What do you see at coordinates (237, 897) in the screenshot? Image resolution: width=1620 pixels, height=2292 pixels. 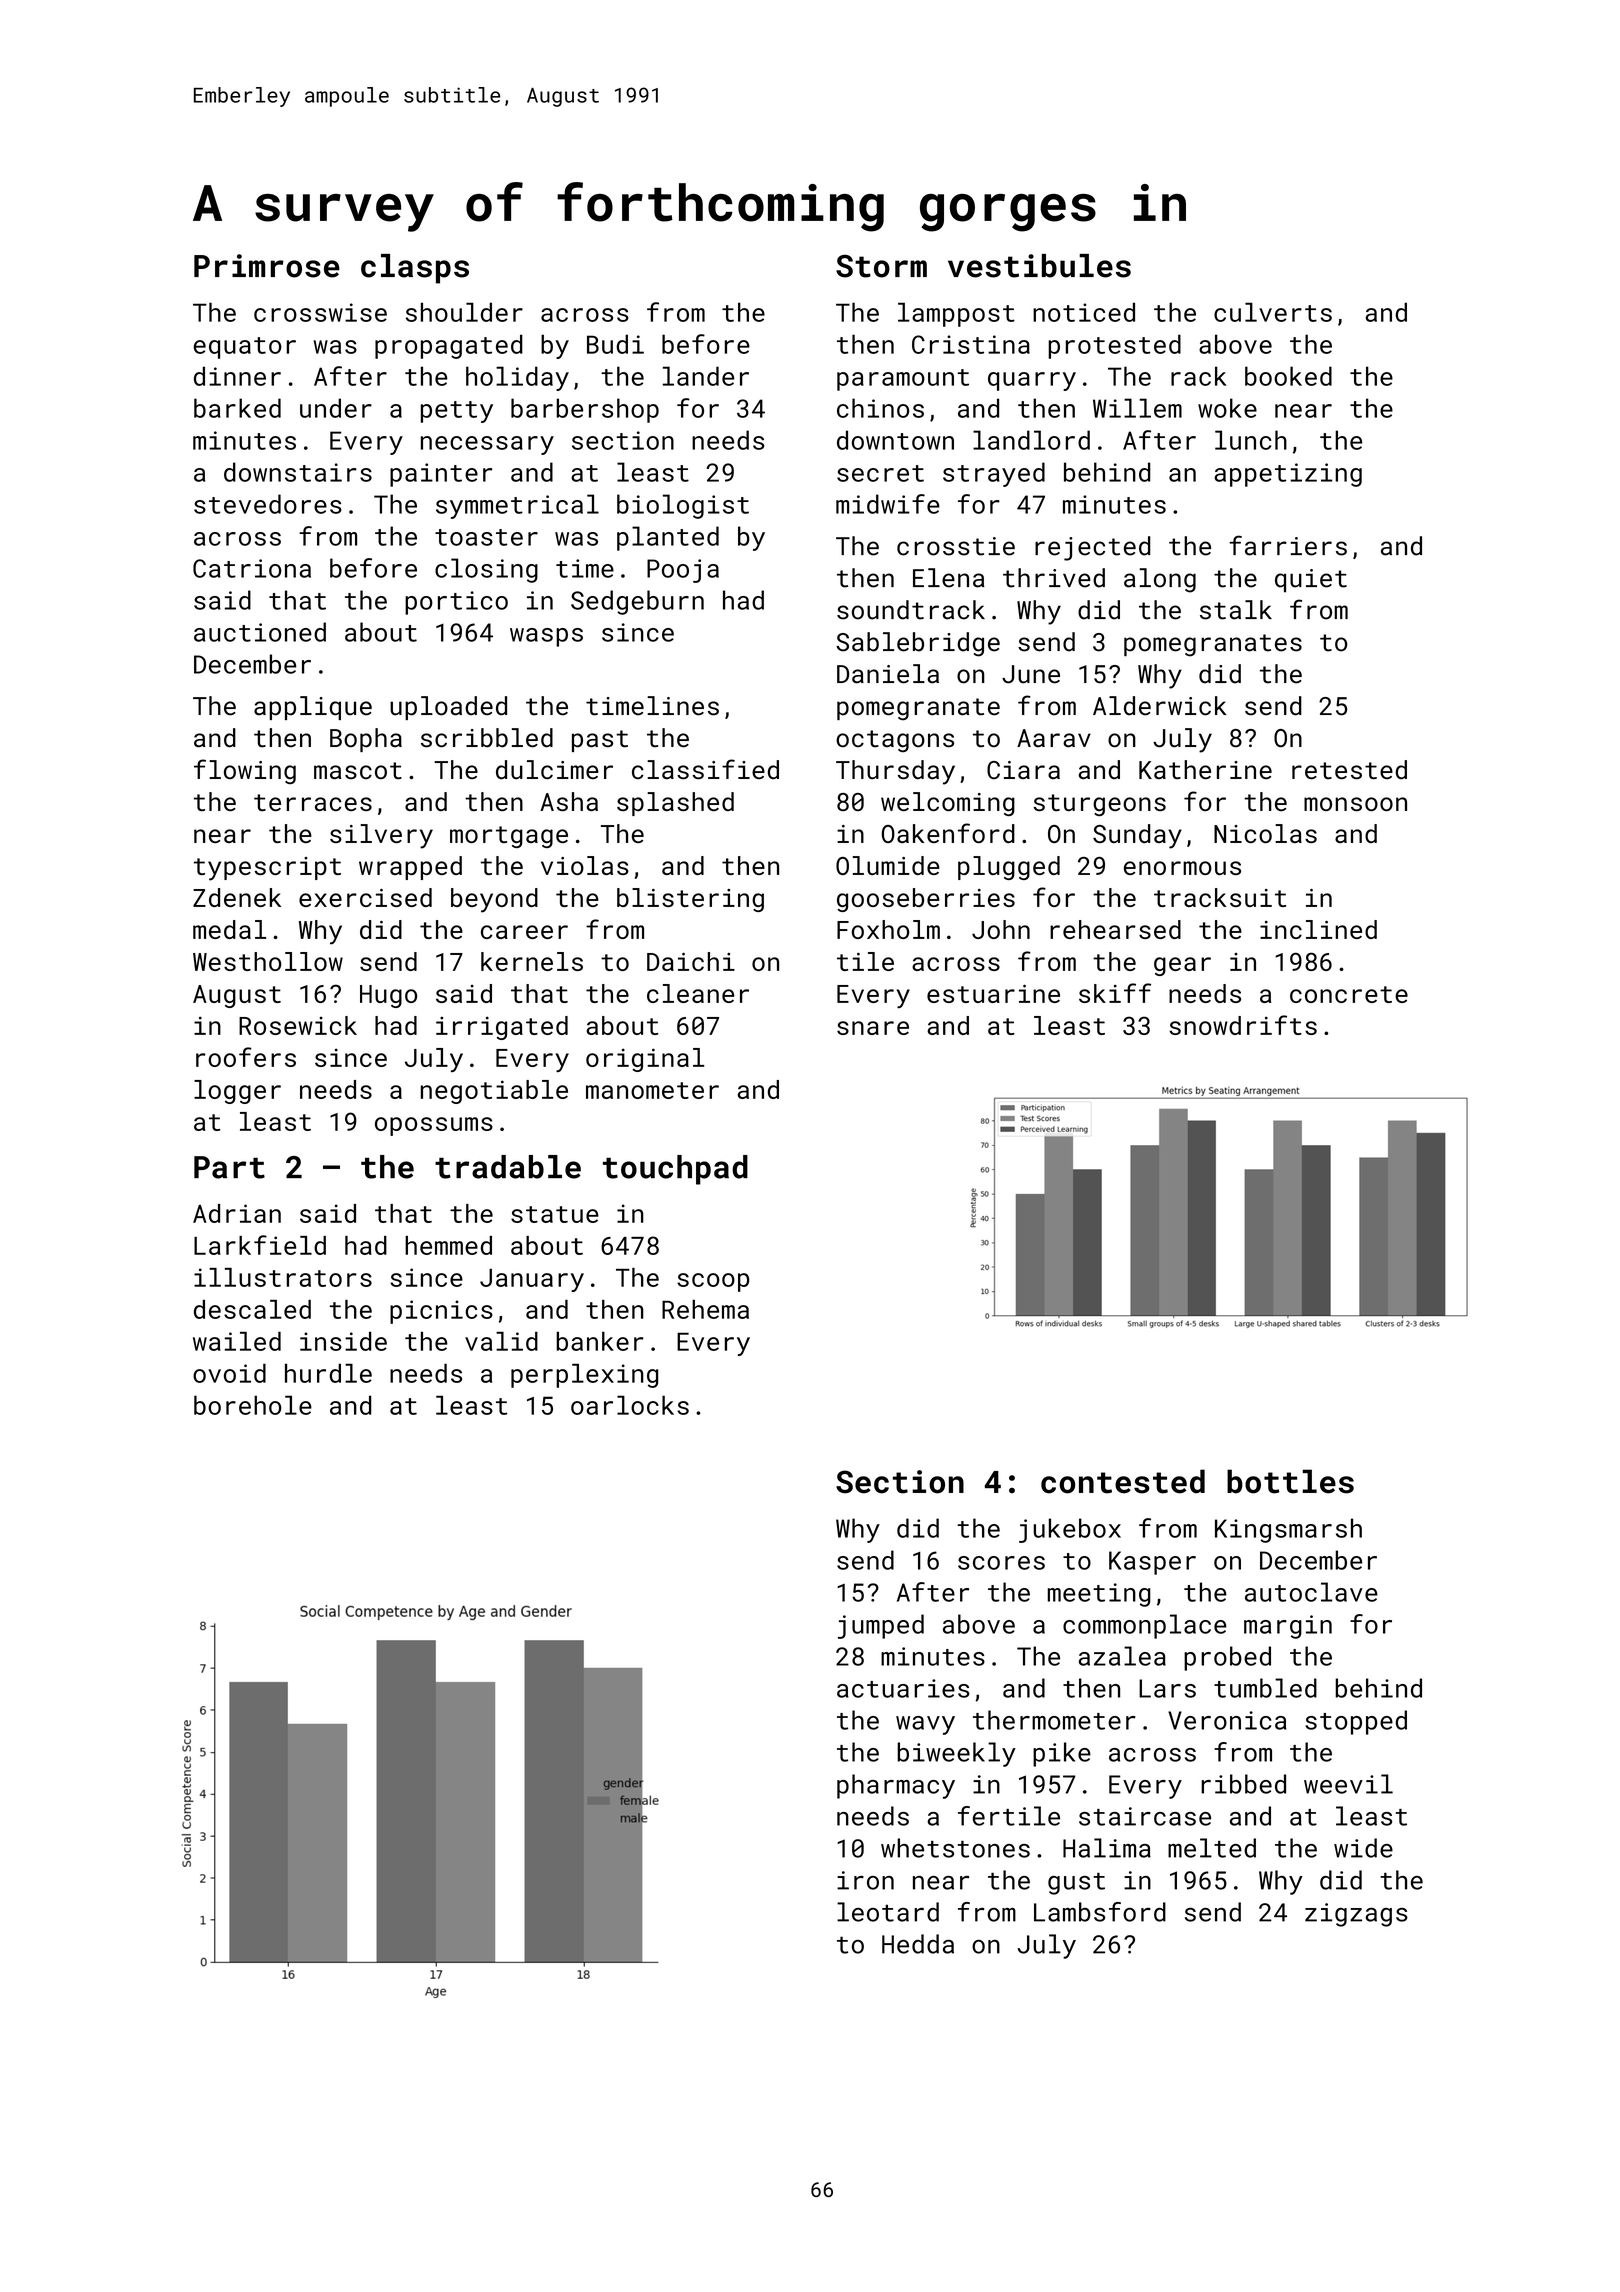 I see `Zdenek` at bounding box center [237, 897].
